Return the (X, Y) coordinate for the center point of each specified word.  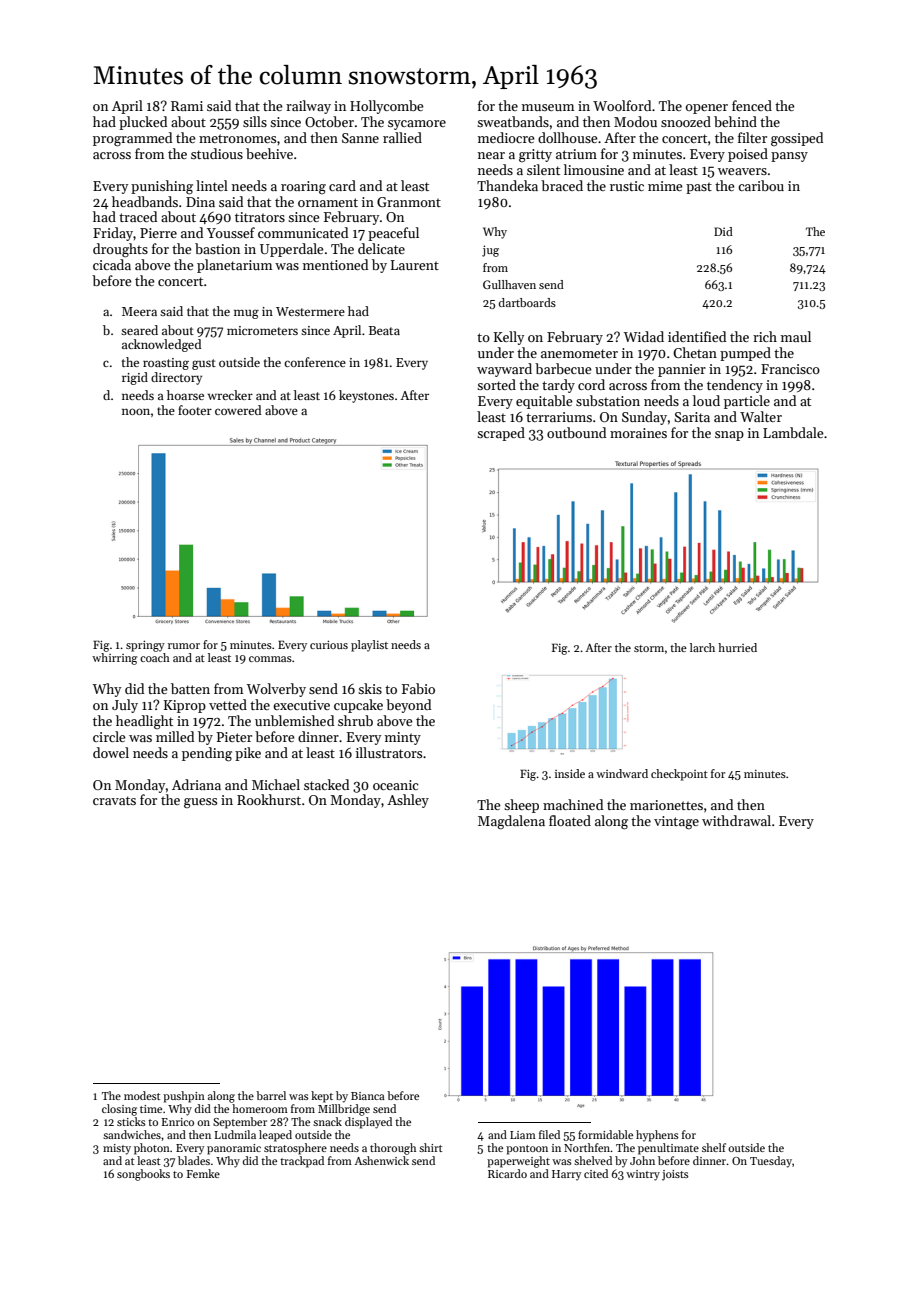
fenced (752, 105)
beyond (408, 706)
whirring (114, 659)
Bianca (368, 1096)
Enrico (178, 1122)
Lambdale (793, 432)
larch (702, 647)
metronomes (237, 138)
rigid (135, 378)
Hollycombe (387, 107)
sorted (496, 384)
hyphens (657, 1136)
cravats (114, 800)
